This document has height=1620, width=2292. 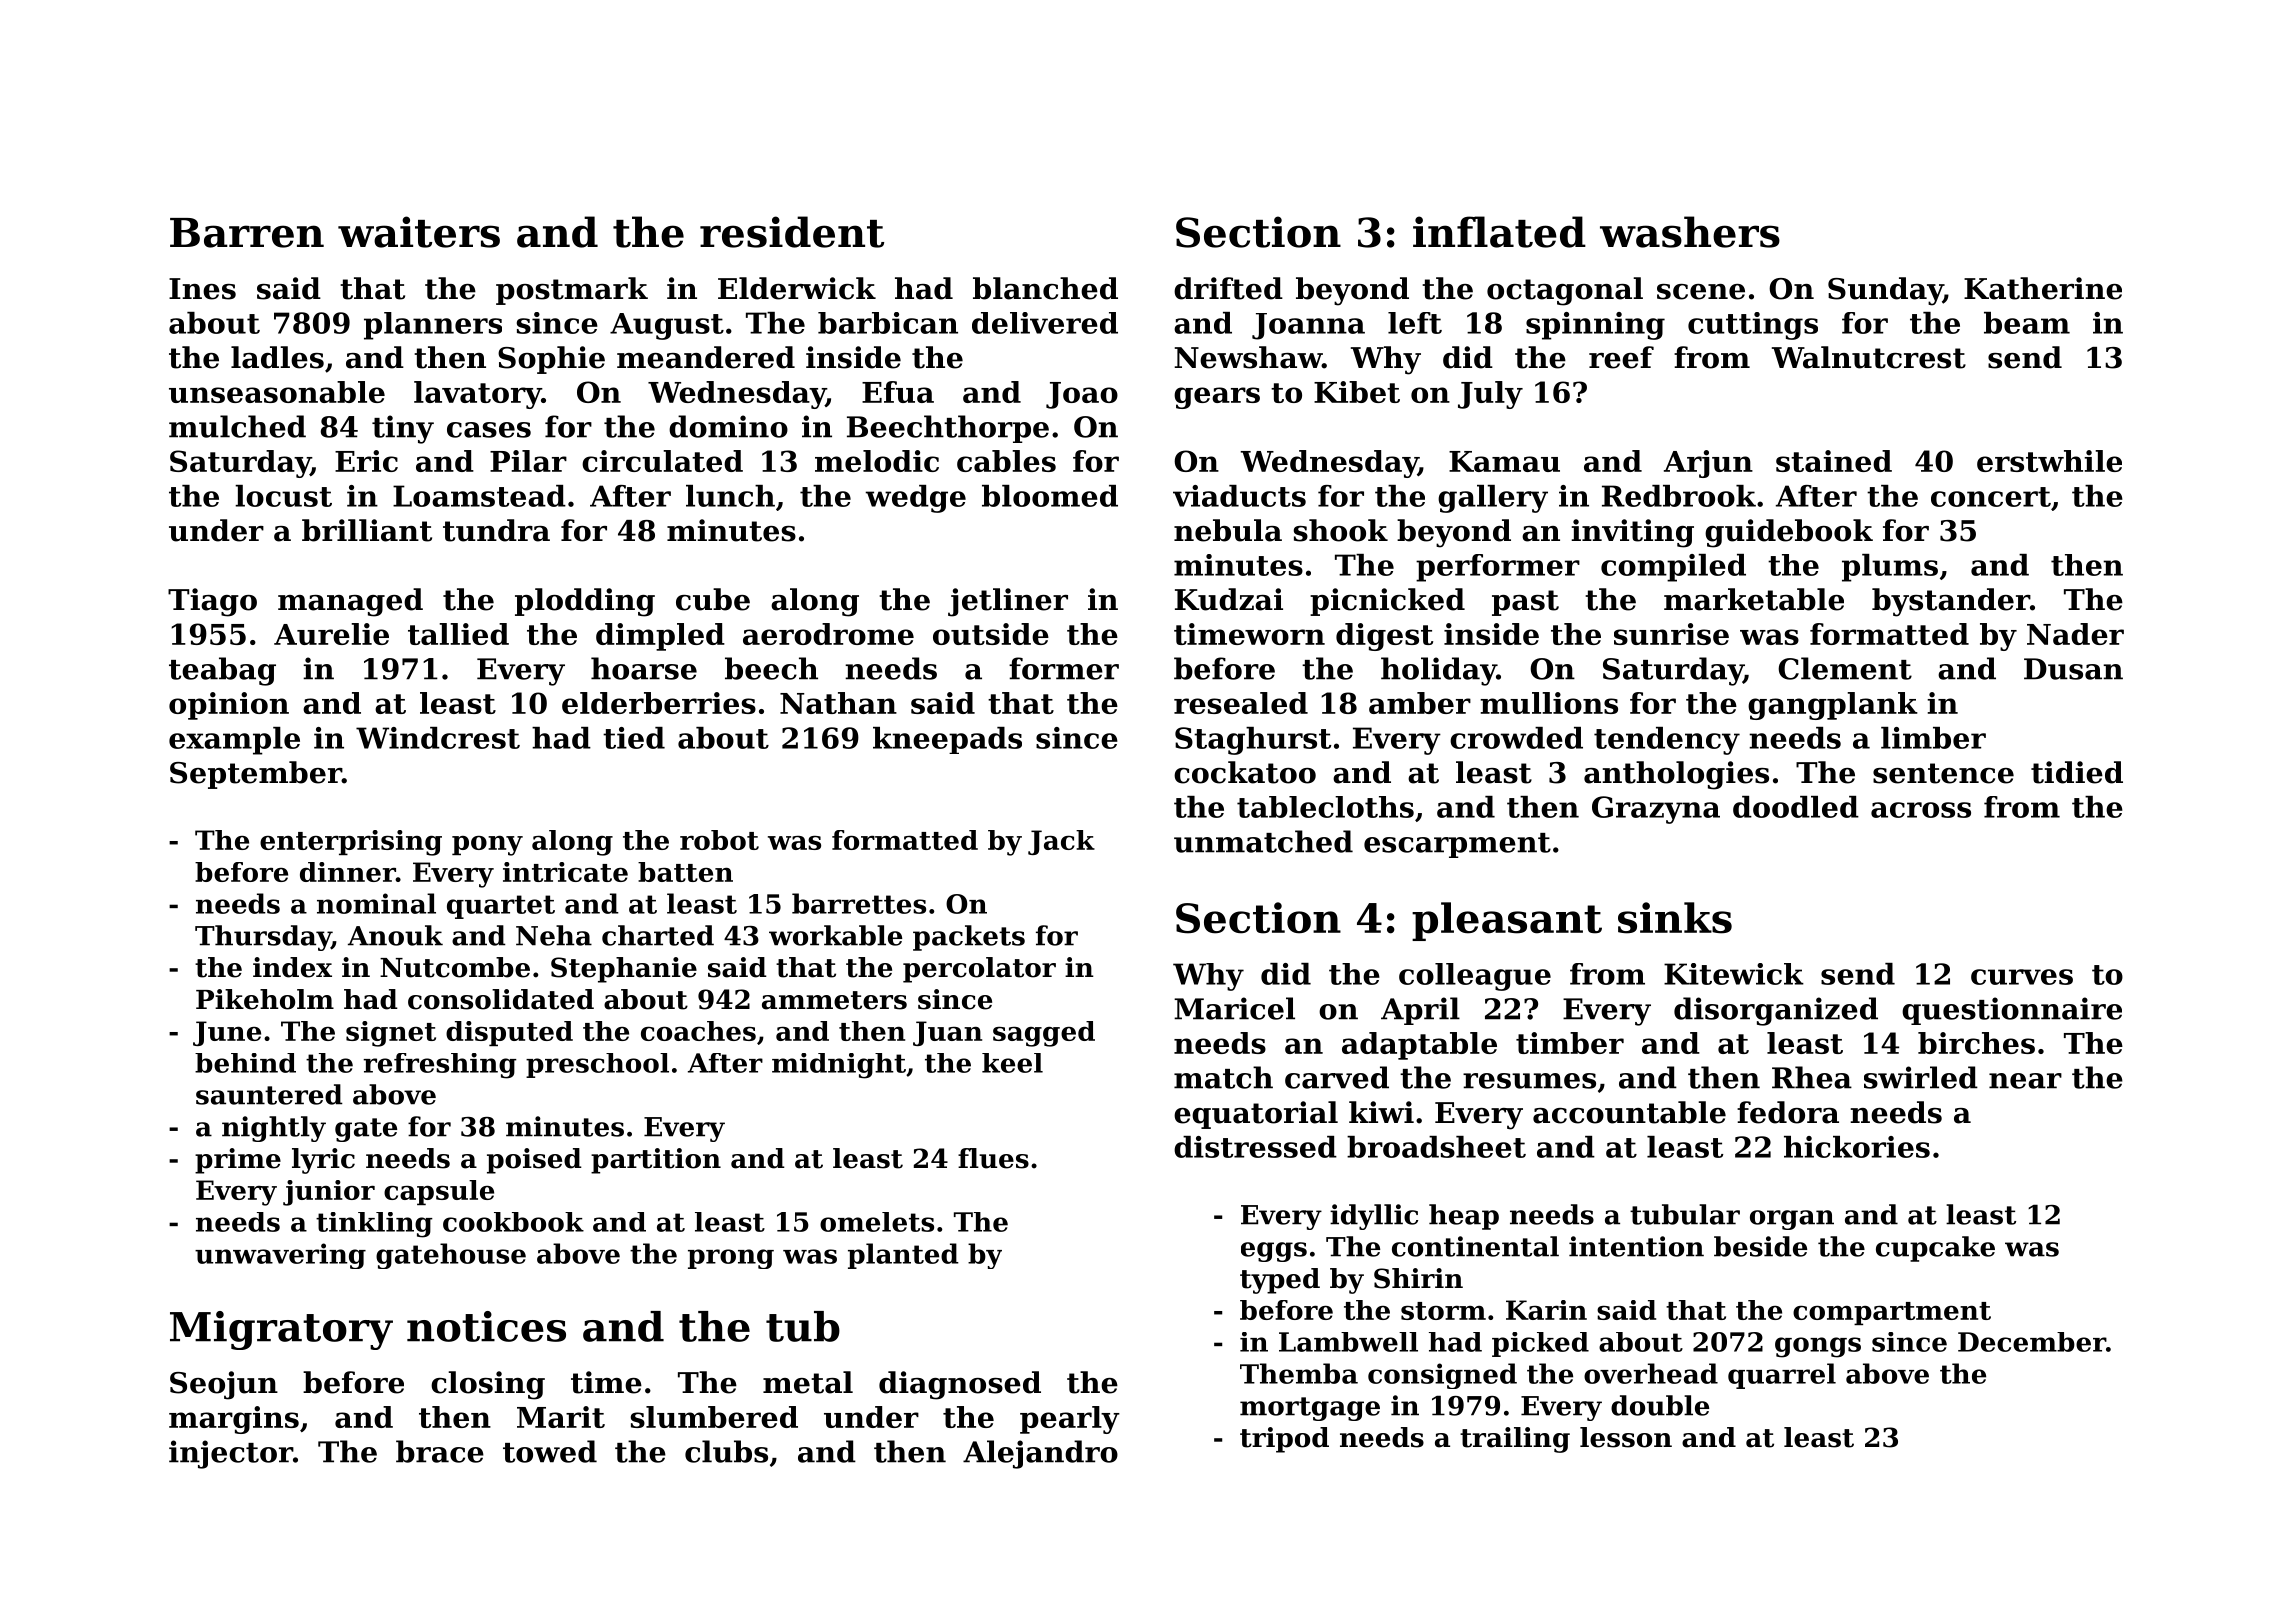 What do you see at coordinates (550, 1451) in the document?
I see `towed` at bounding box center [550, 1451].
